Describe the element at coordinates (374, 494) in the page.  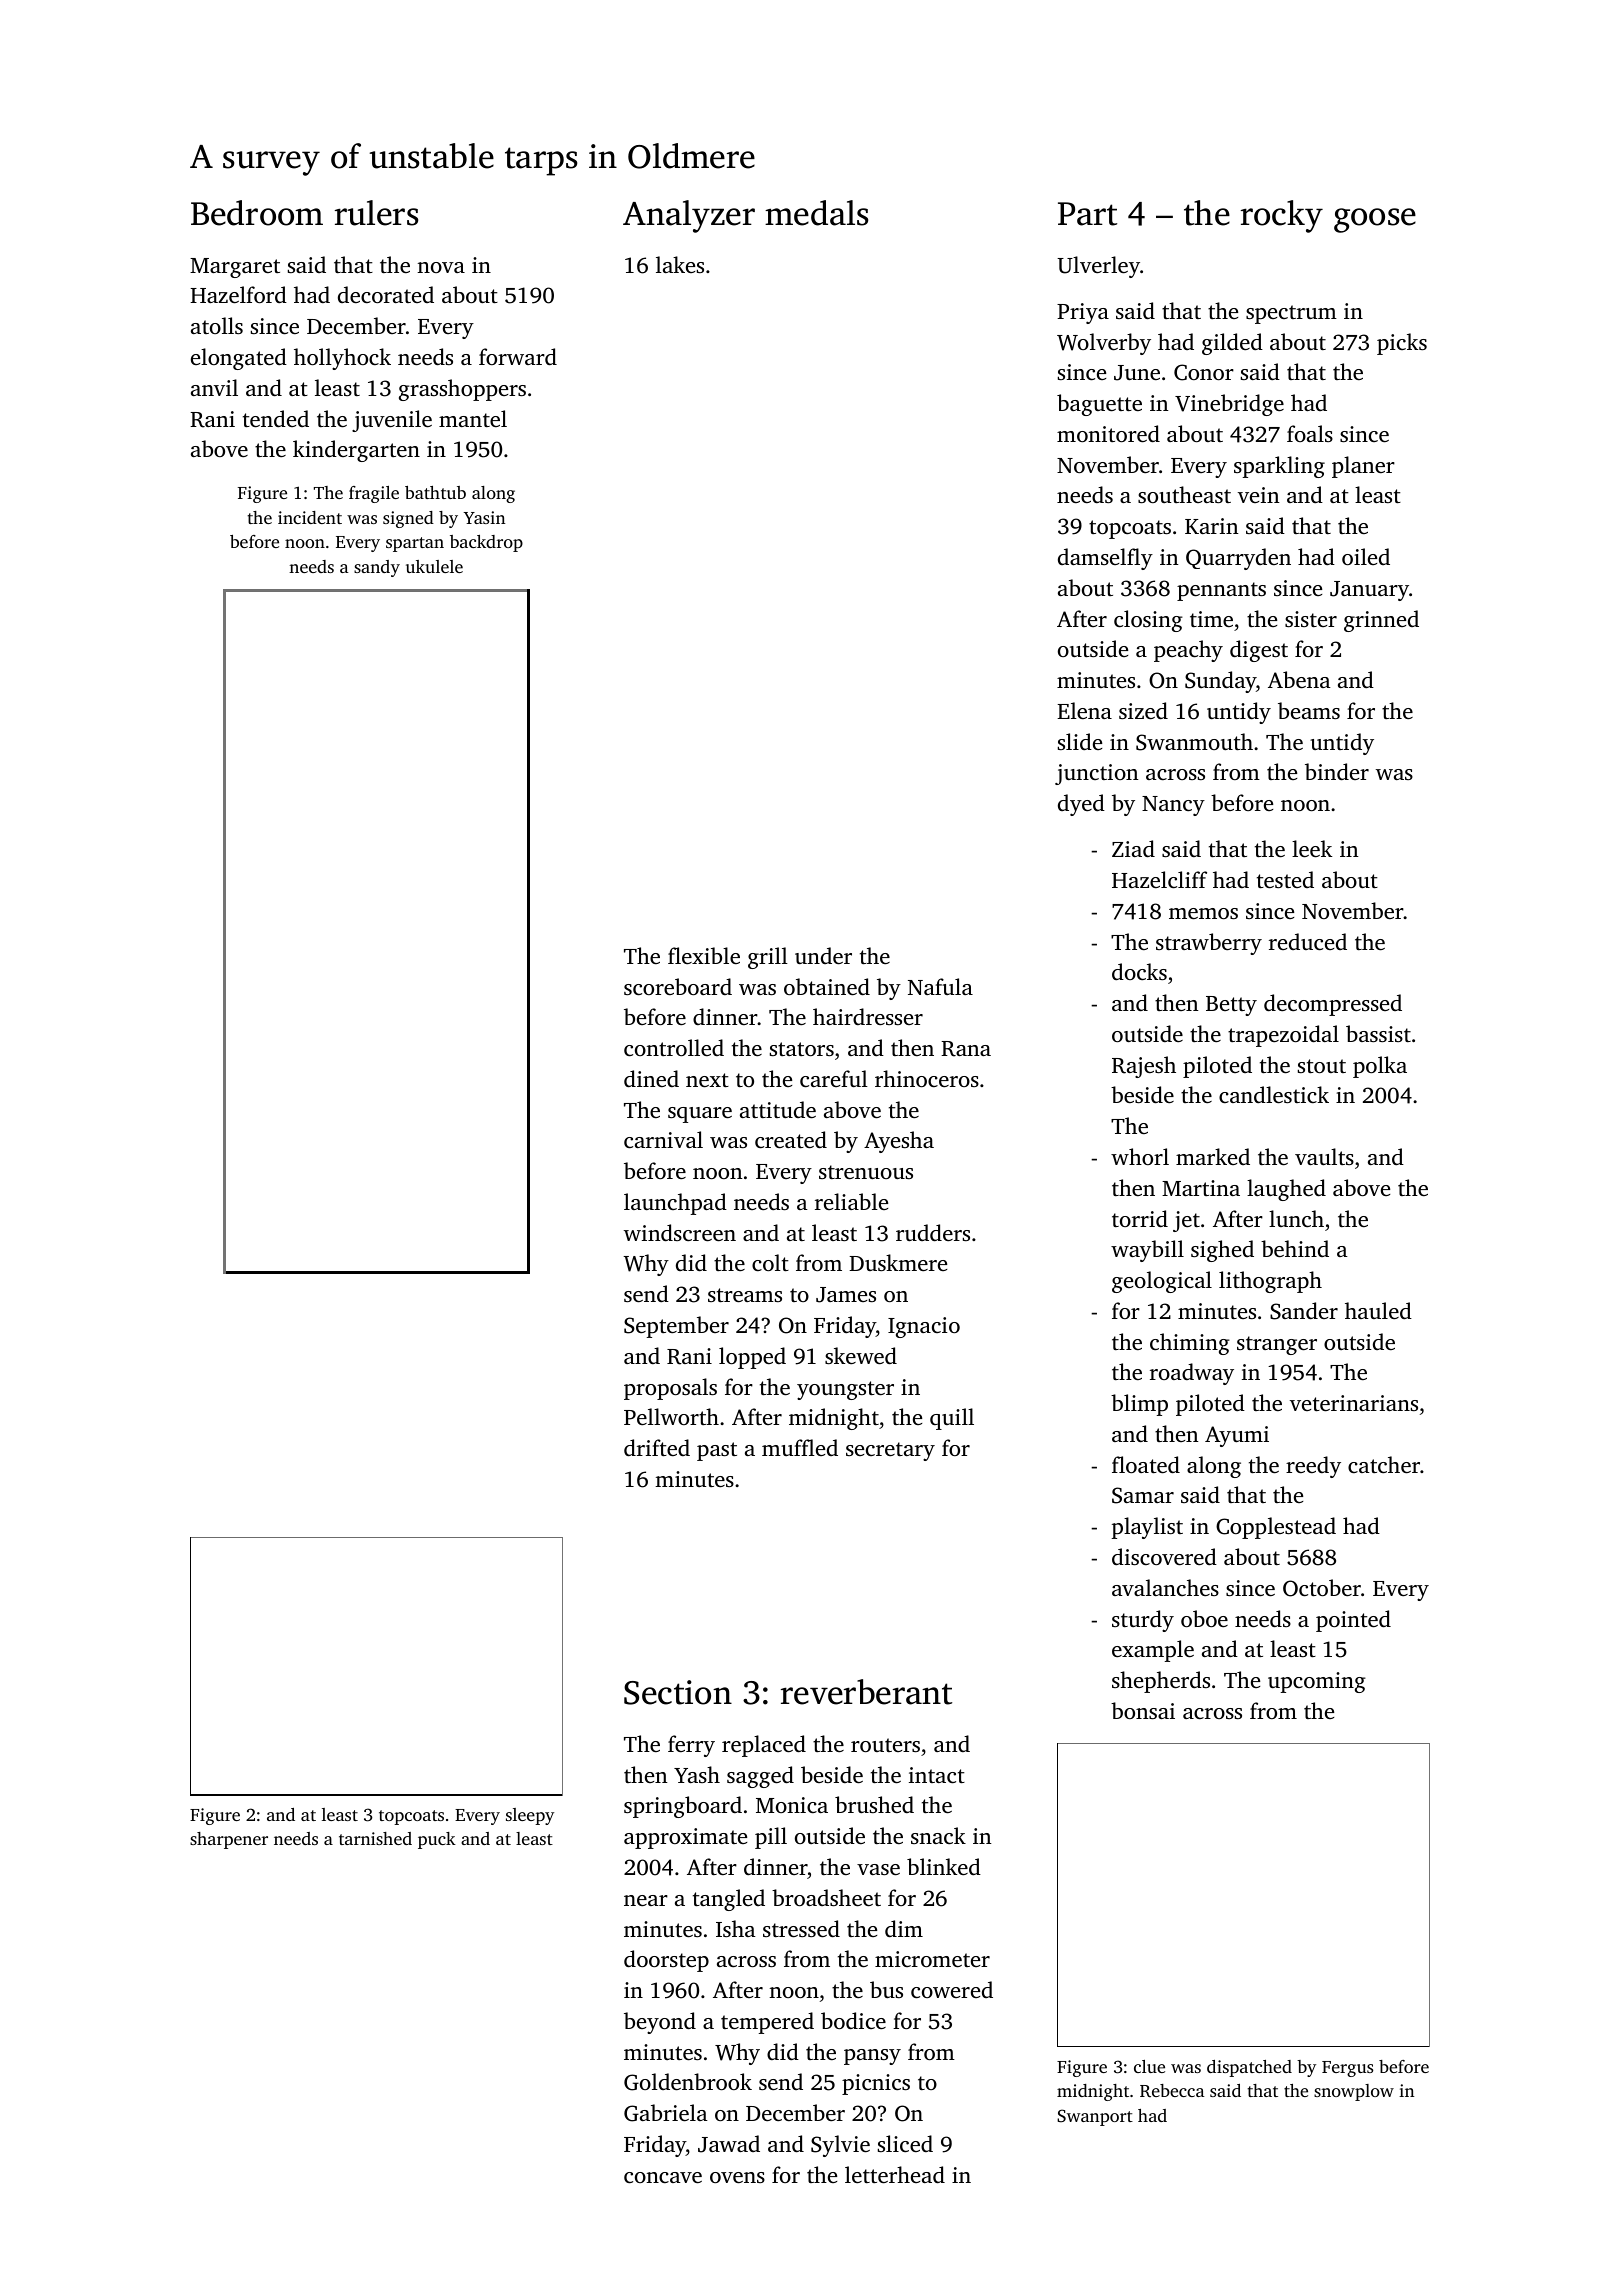
I see `fragile` at that location.
